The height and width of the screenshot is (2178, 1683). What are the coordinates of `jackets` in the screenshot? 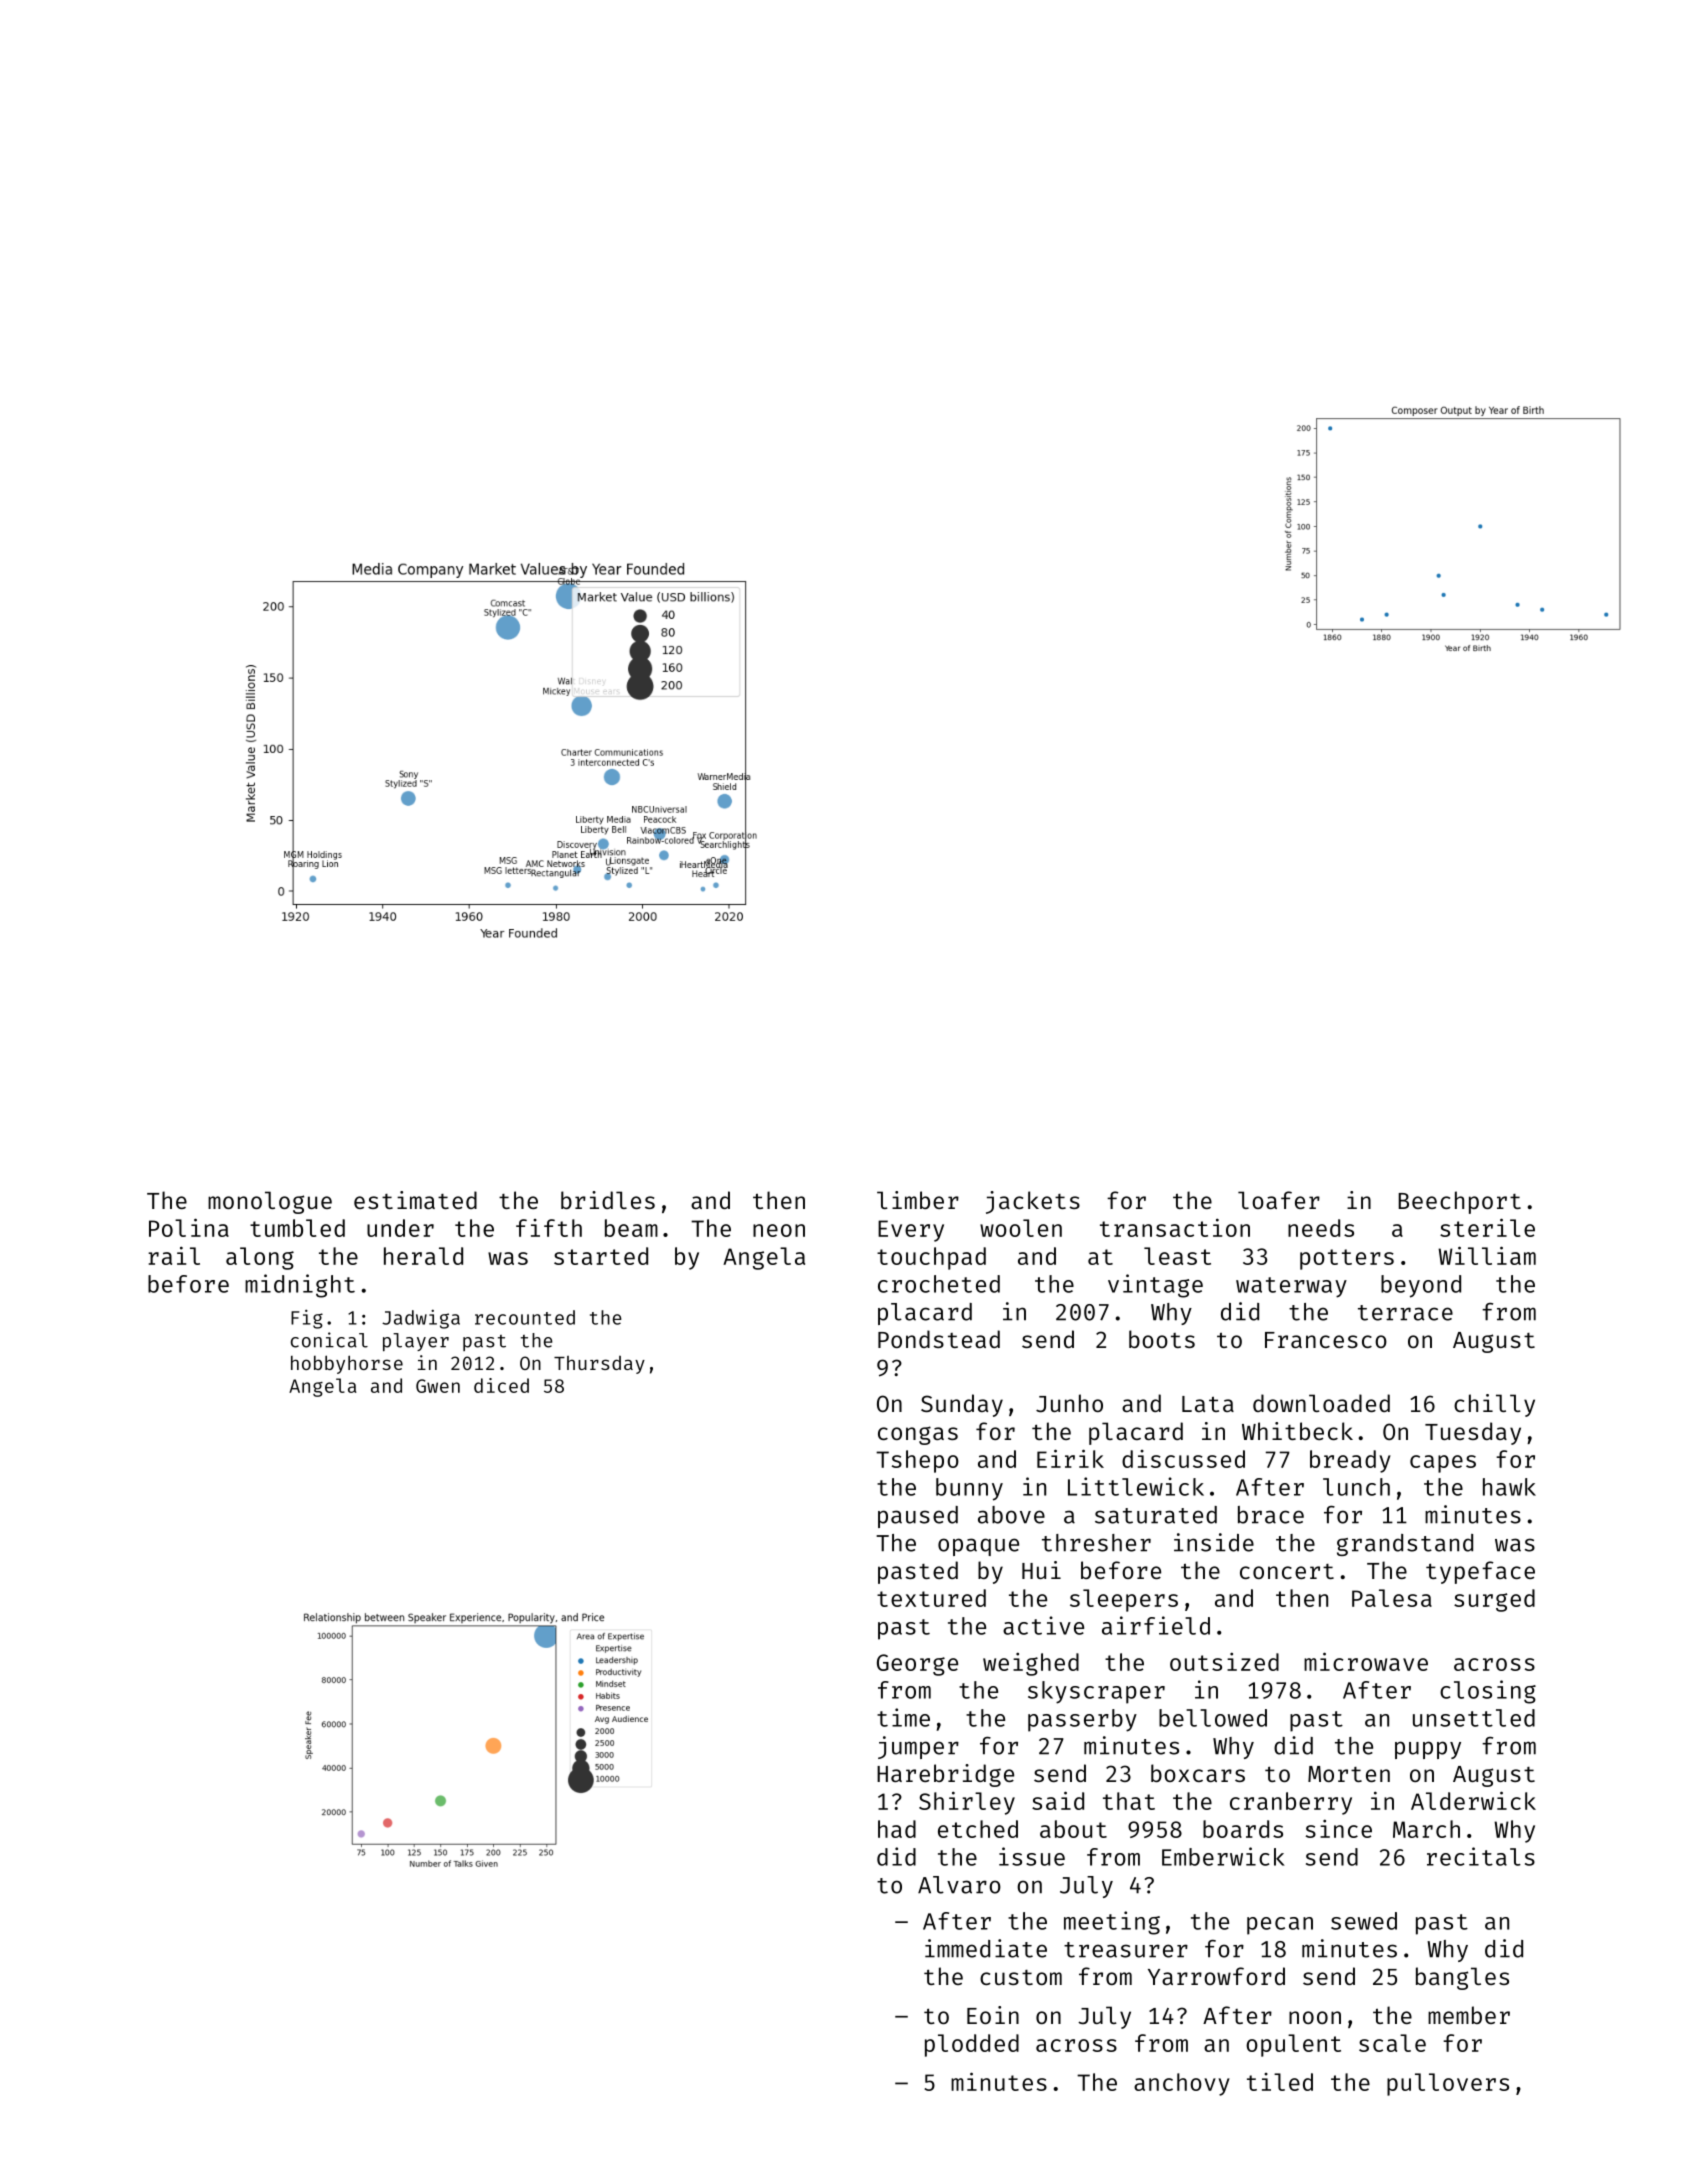 It's located at (1033, 1202).
